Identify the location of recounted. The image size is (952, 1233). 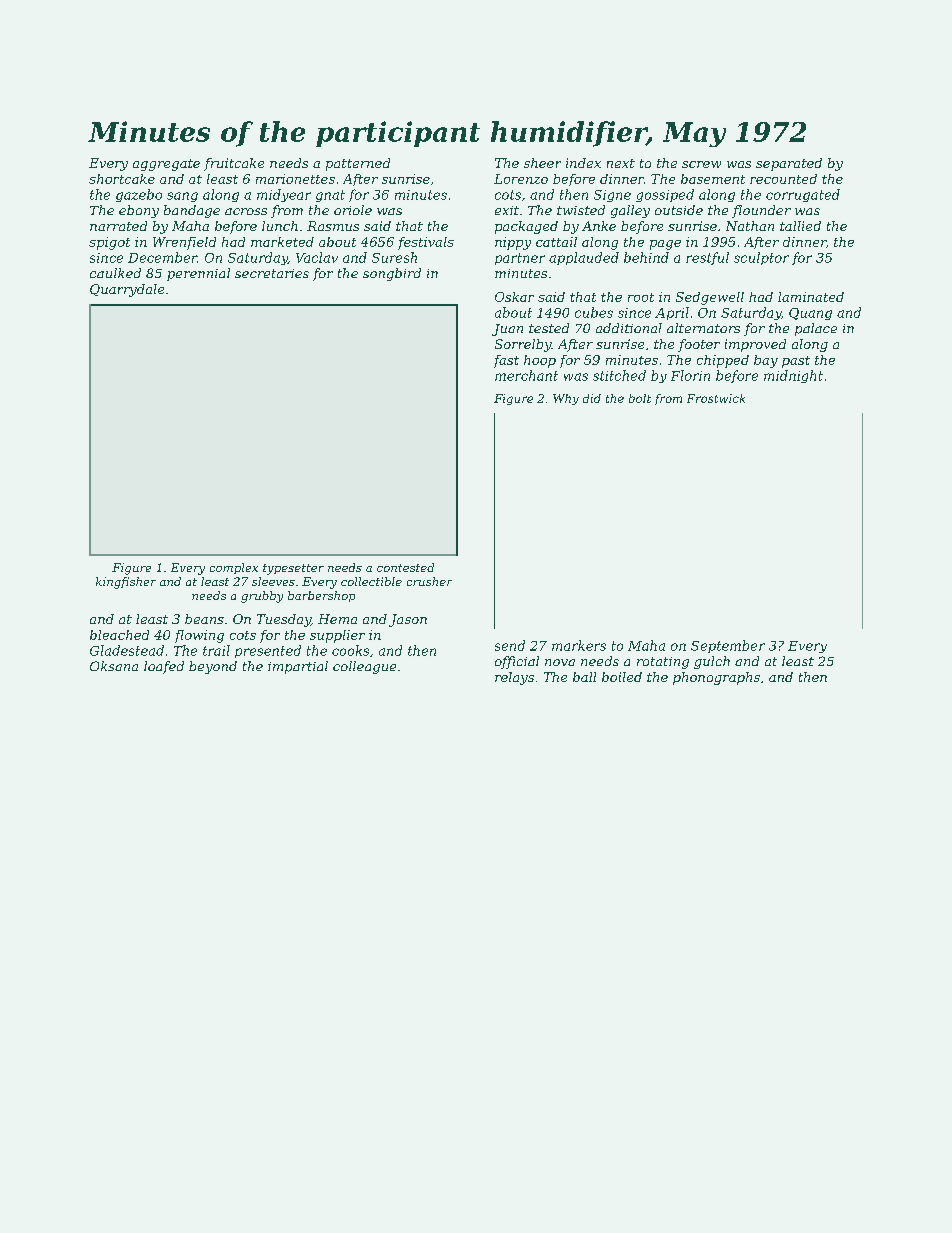
(783, 179).
